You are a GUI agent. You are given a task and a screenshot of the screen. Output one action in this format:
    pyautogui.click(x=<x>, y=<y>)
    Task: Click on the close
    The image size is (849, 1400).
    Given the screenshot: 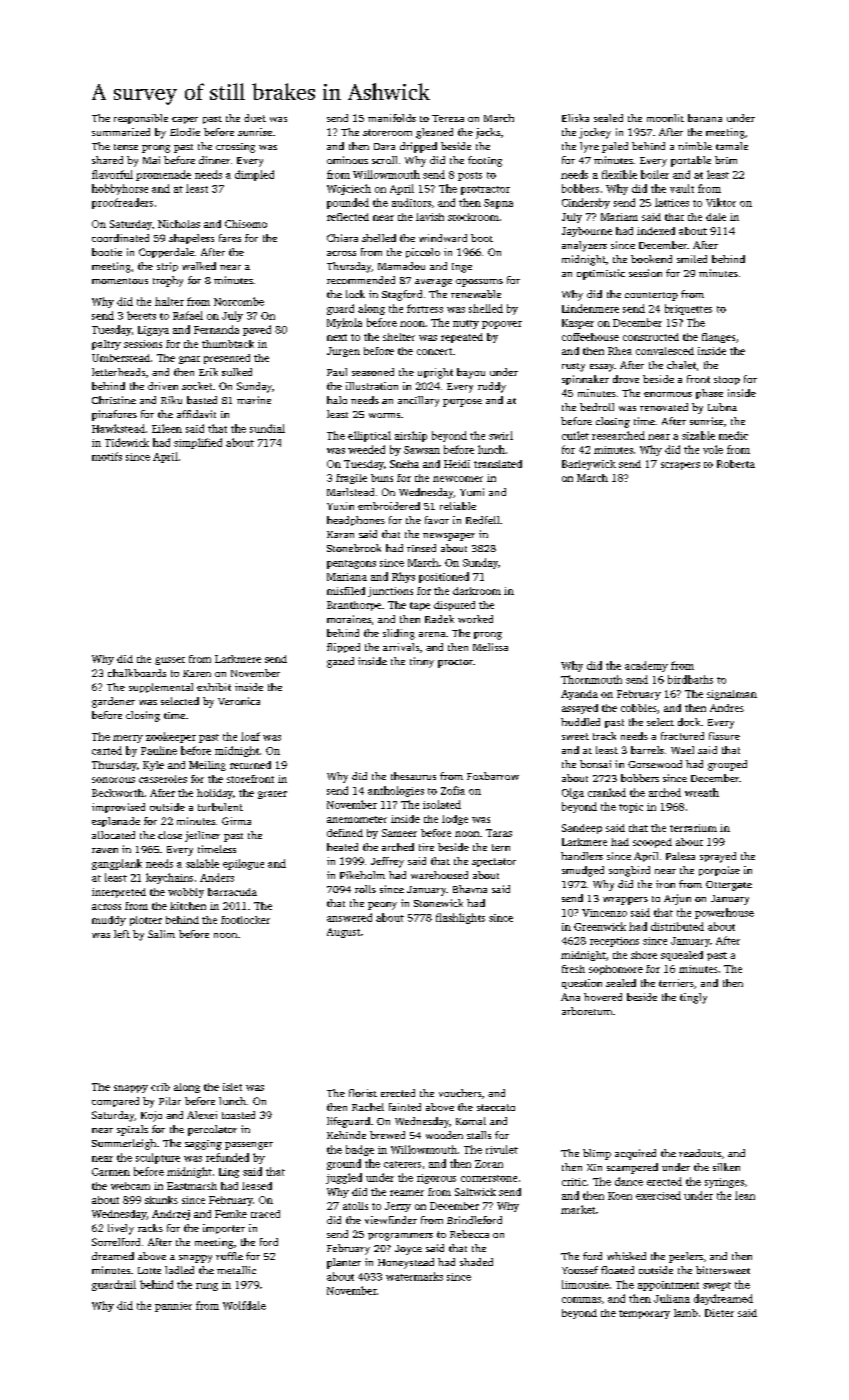 What is the action you would take?
    pyautogui.click(x=170, y=835)
